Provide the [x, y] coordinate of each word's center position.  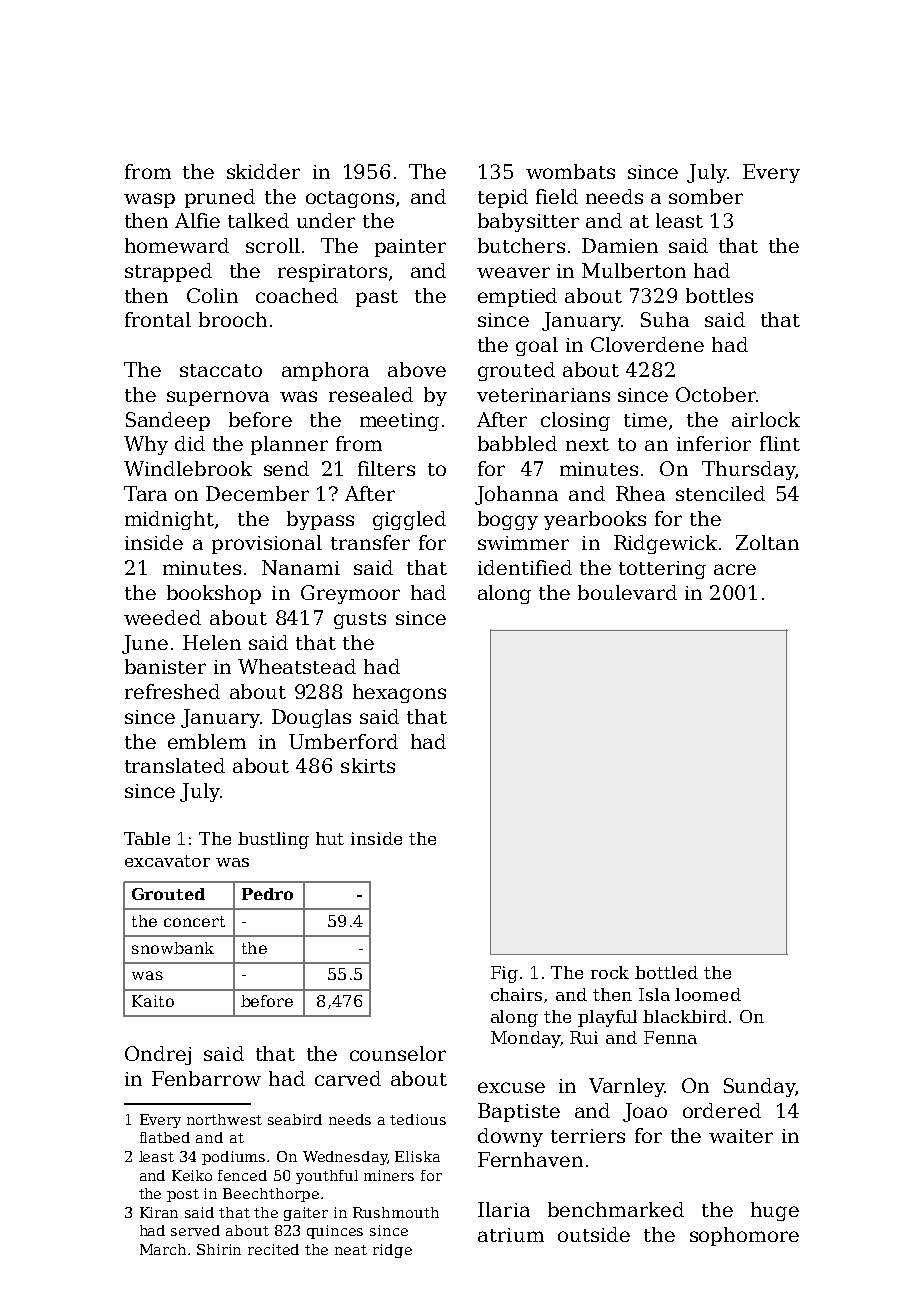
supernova [218, 398]
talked [258, 220]
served [195, 1230]
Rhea [640, 493]
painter [410, 248]
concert [194, 921]
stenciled [720, 493]
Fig [504, 974]
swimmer [523, 543]
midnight [169, 520]
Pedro [267, 894]
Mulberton [634, 270]
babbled [517, 443]
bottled [666, 972]
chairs [516, 994]
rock [610, 972]
